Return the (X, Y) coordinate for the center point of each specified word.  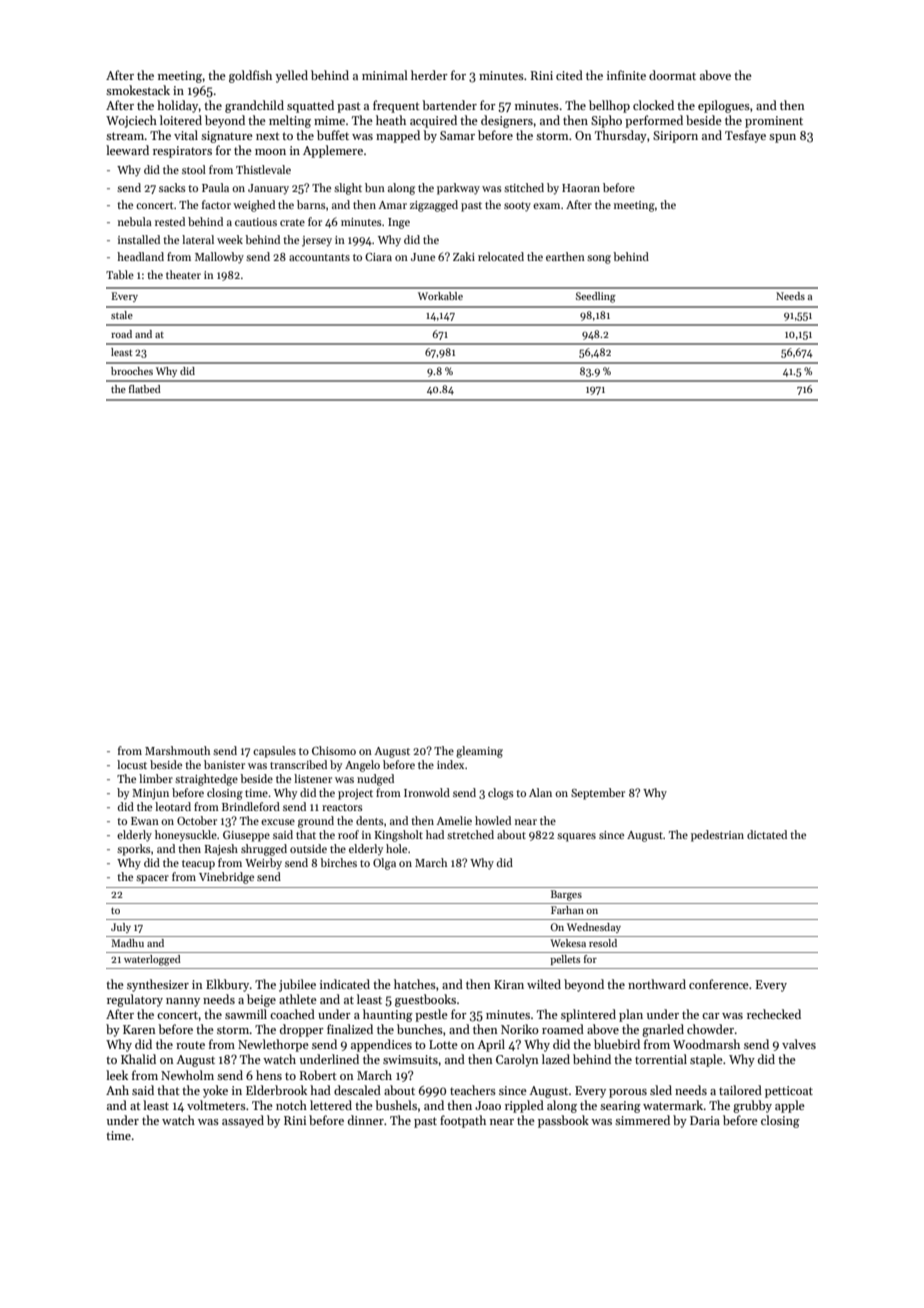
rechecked (774, 1014)
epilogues (724, 106)
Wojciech (131, 121)
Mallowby (219, 258)
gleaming (479, 752)
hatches (415, 984)
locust (132, 764)
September (598, 794)
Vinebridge (226, 878)
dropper (302, 1030)
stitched (524, 187)
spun (782, 138)
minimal (385, 75)
